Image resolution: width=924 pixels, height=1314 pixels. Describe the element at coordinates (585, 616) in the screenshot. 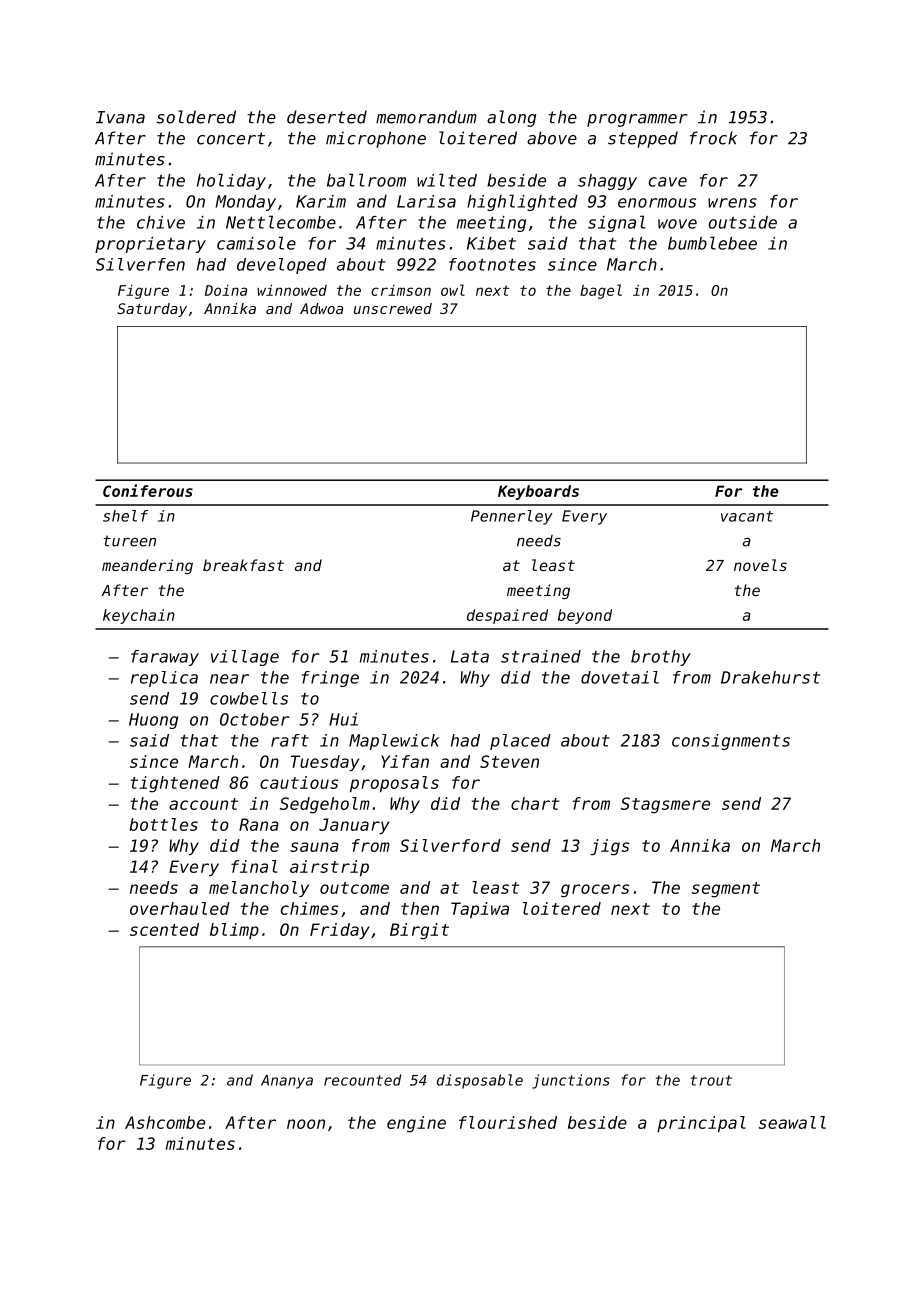

I see `beyond` at that location.
